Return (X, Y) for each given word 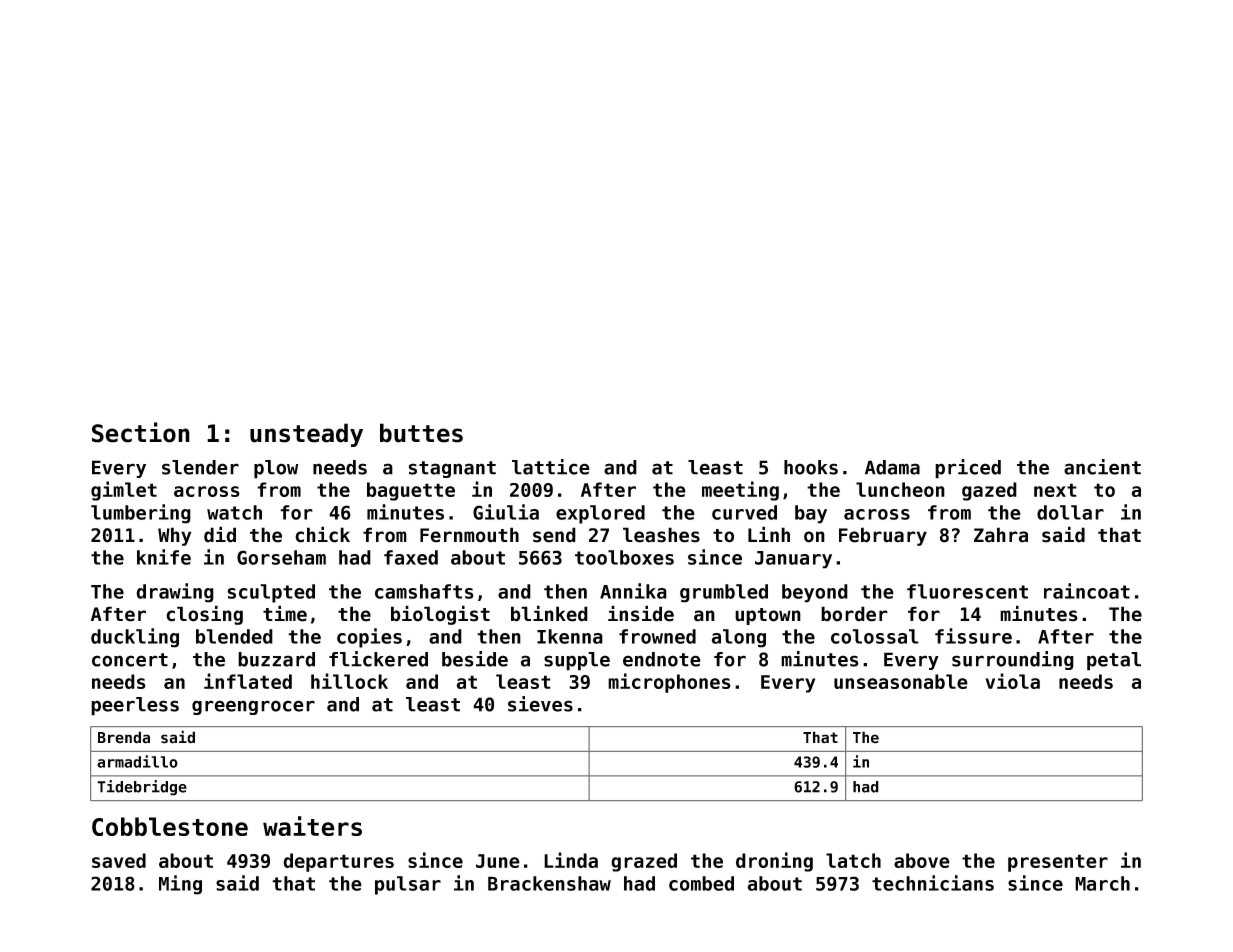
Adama (892, 467)
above (922, 860)
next (1055, 490)
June (498, 861)
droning (774, 862)
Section (141, 432)
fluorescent (967, 591)
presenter (1058, 863)
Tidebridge (142, 788)
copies (369, 638)
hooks (811, 467)
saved (119, 860)
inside (641, 613)
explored (600, 514)
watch (234, 512)
